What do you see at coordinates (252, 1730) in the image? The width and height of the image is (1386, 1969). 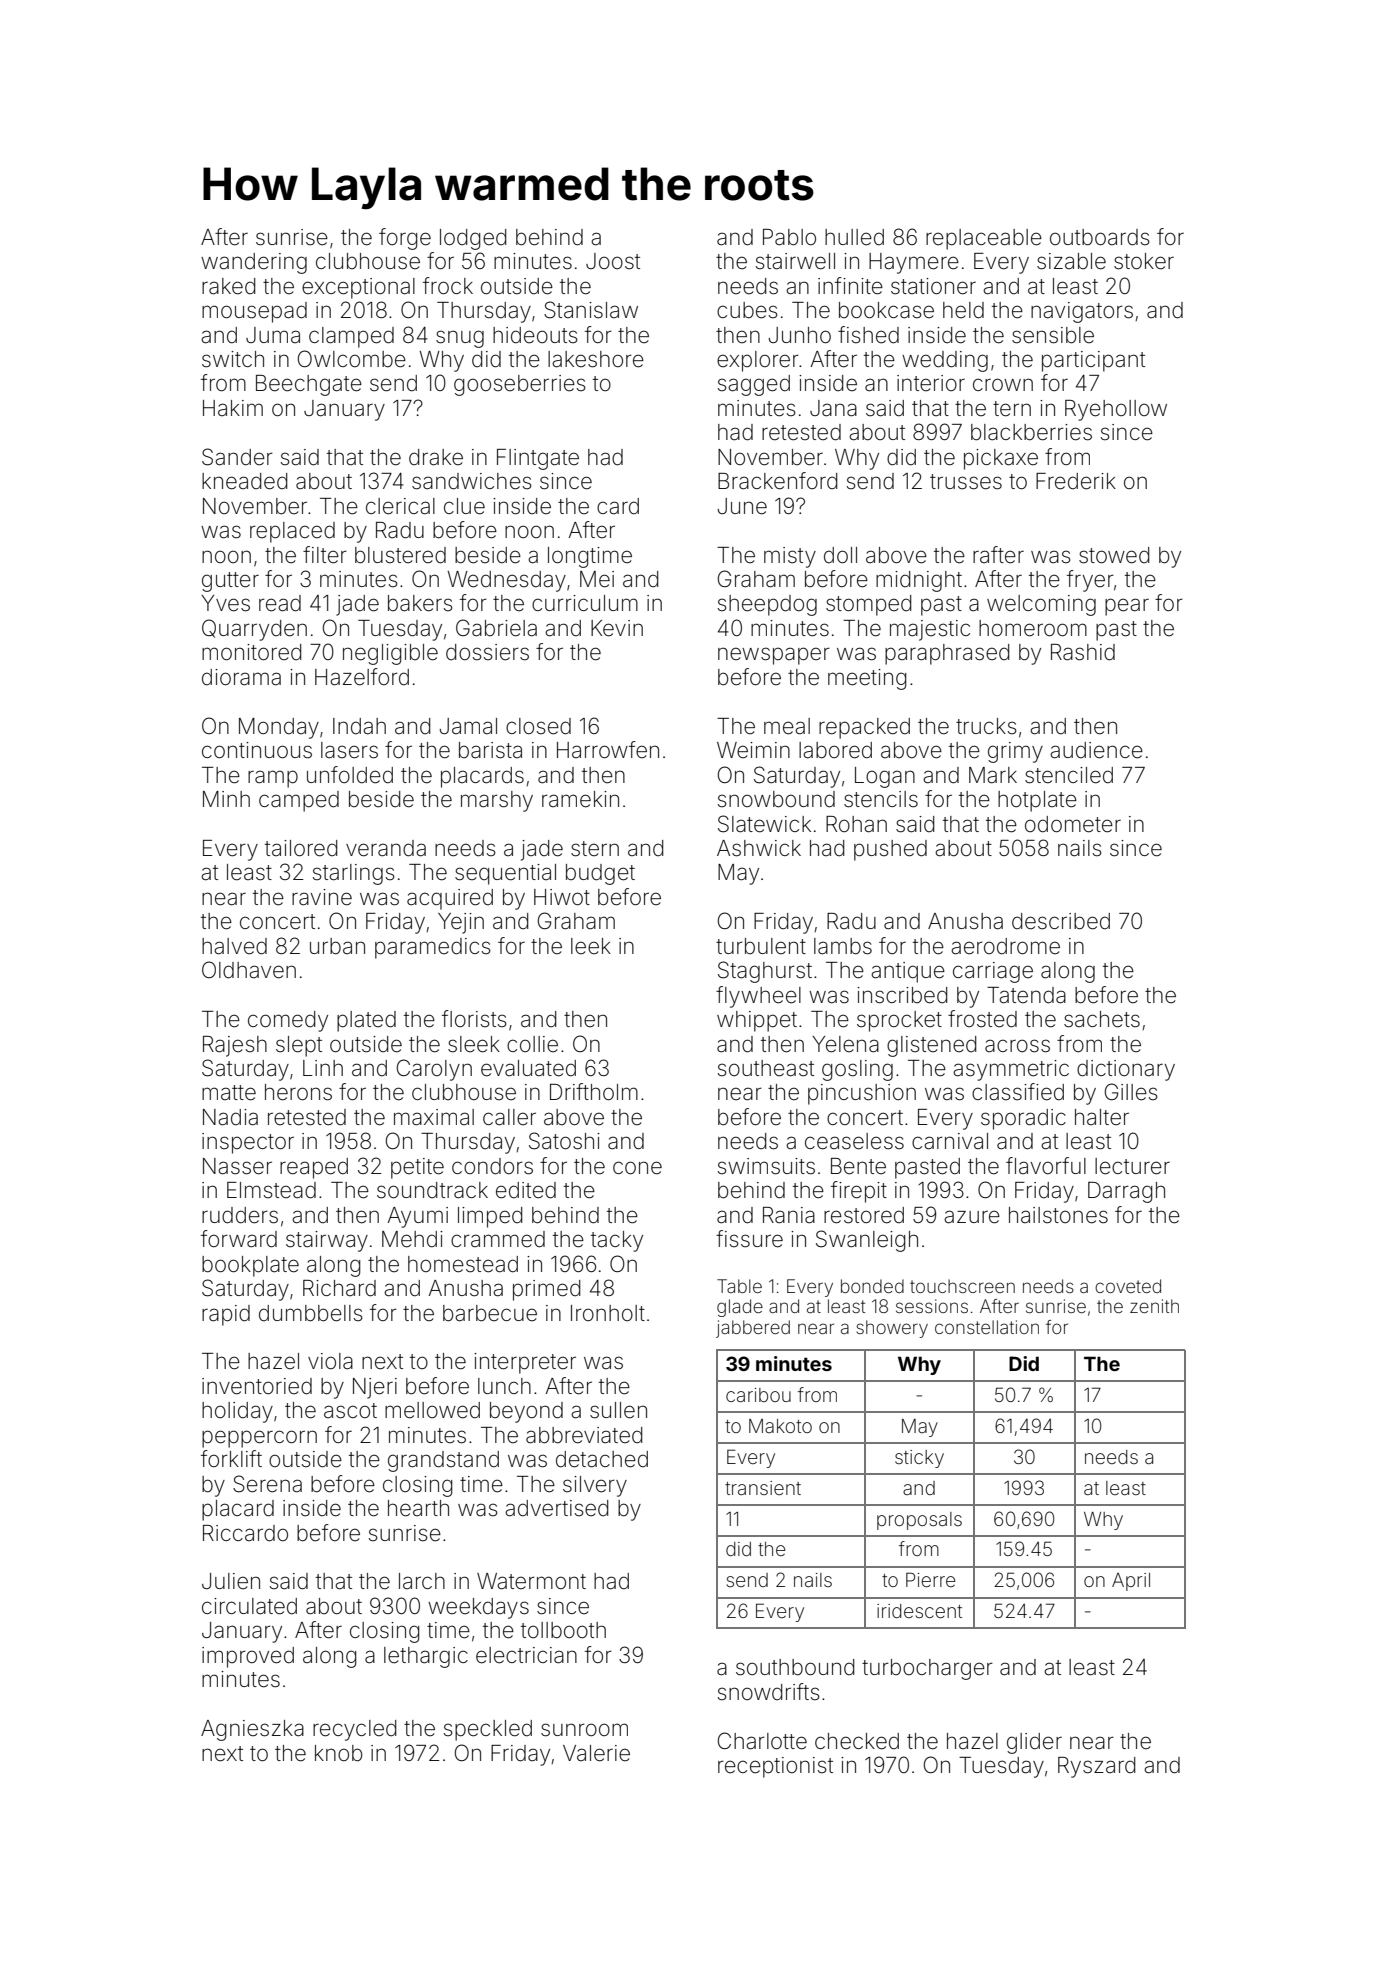 I see `Agnieszka` at bounding box center [252, 1730].
